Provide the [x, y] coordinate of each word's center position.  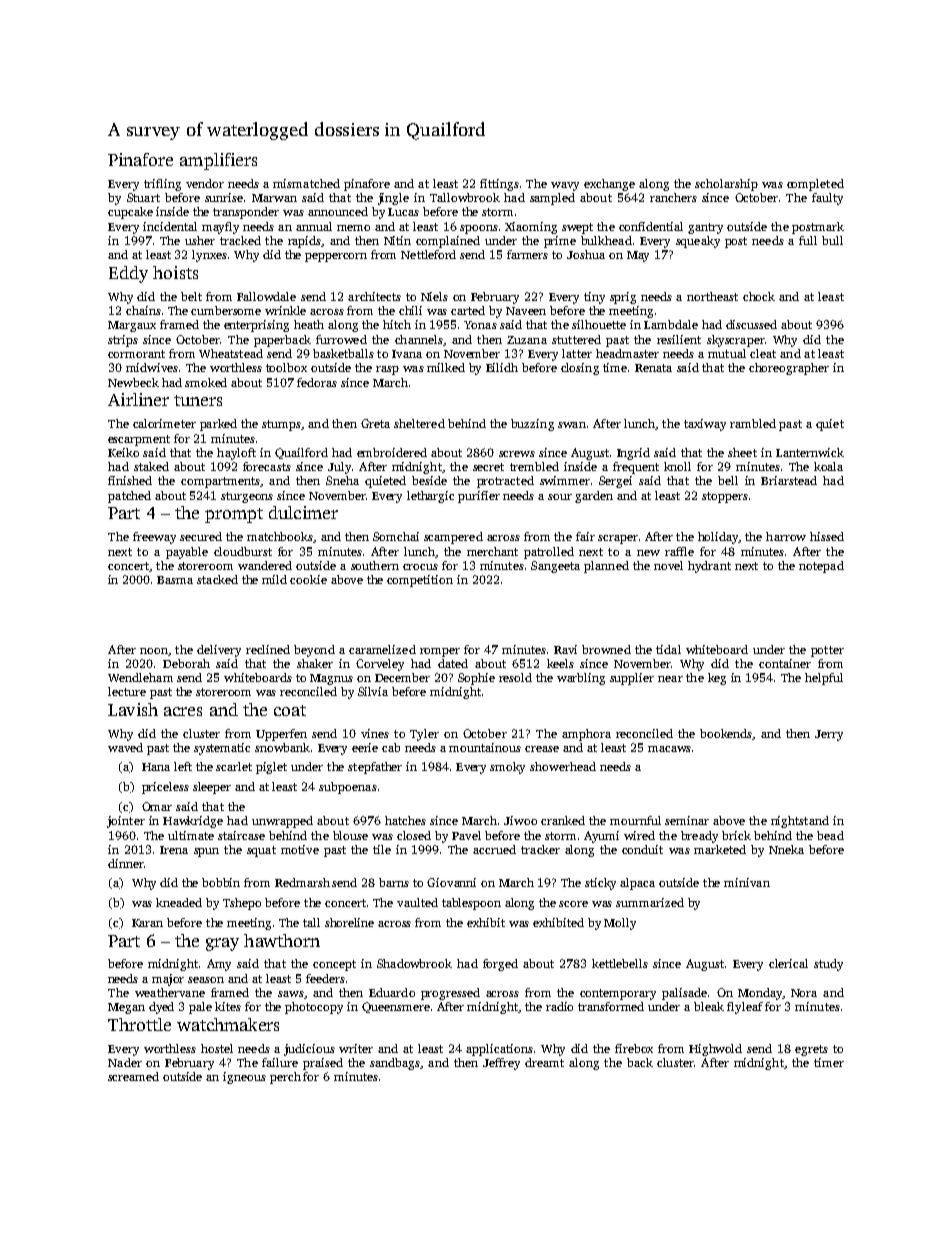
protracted [505, 482]
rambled [753, 423]
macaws [669, 749]
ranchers [673, 197]
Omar [157, 806]
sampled [552, 199]
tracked [240, 240]
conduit [642, 849]
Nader [125, 1062]
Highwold [715, 1050]
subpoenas [348, 788]
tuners [198, 400]
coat [290, 710]
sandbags [395, 1064]
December [402, 677]
